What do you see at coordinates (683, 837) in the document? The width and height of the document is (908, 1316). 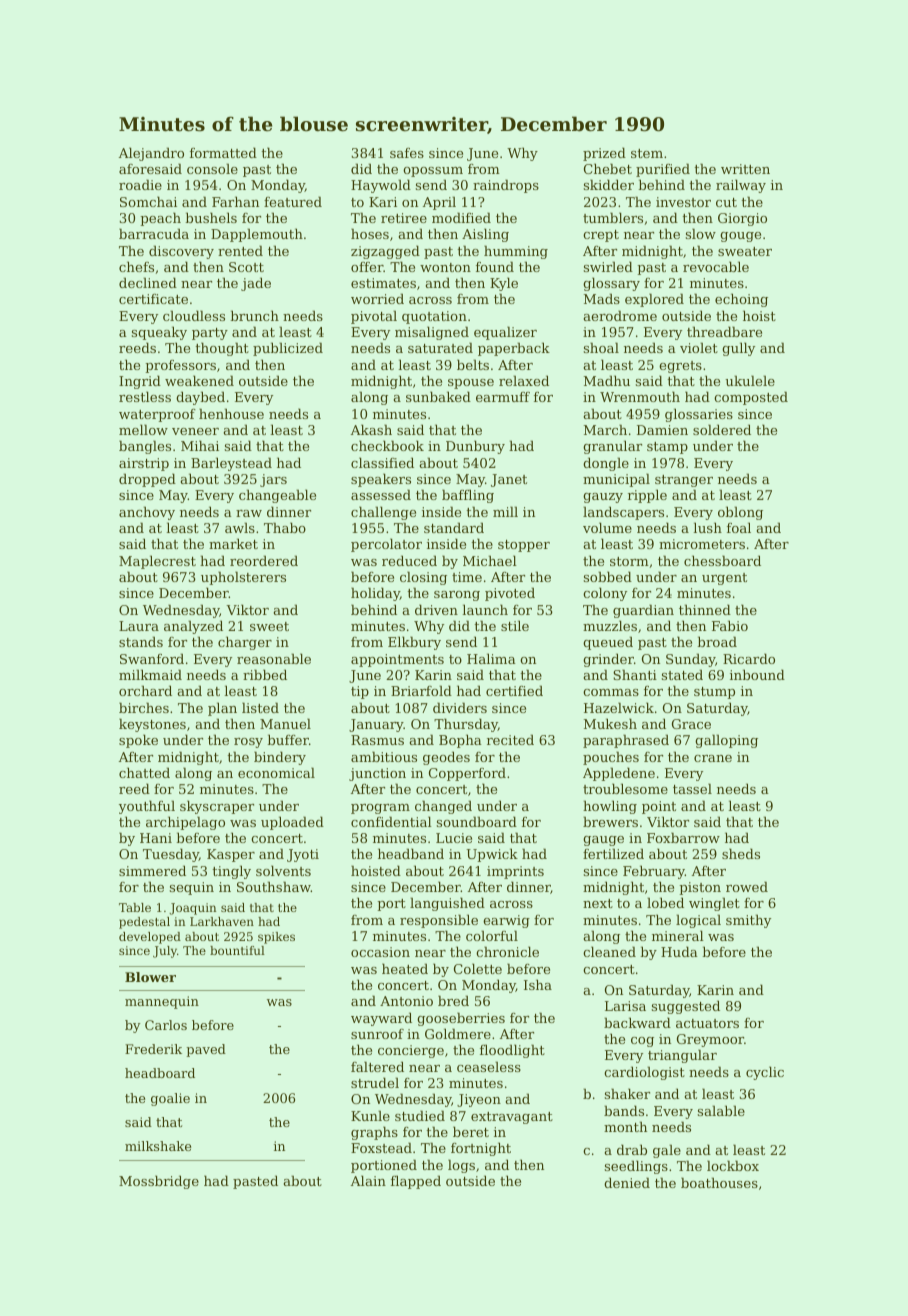 I see `Foxbarrow` at bounding box center [683, 837].
